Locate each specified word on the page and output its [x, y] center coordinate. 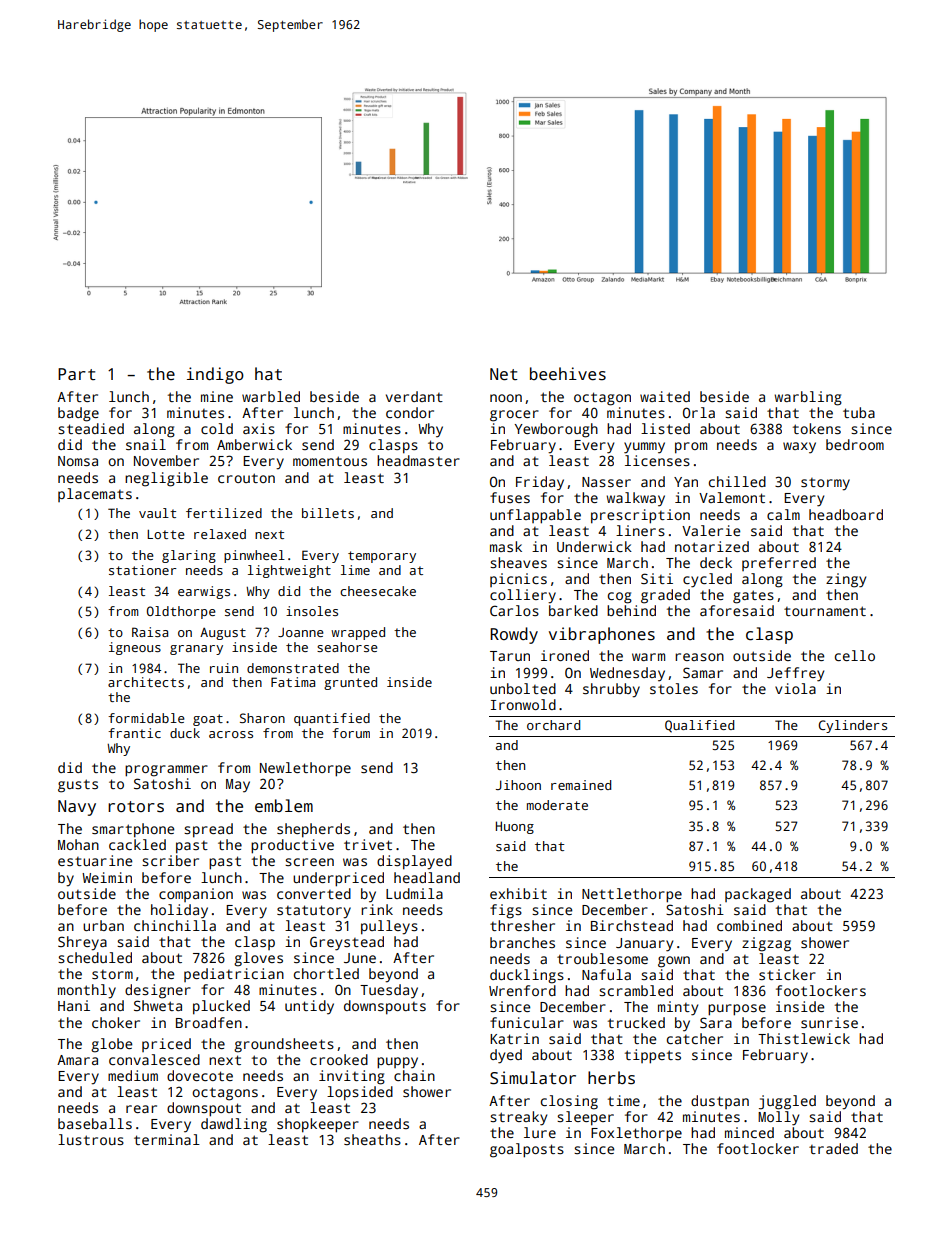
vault [157, 513]
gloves [258, 959]
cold [217, 428]
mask [506, 546]
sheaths [372, 1139]
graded [665, 596]
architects [146, 682]
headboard [846, 514]
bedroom [855, 444]
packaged [758, 895]
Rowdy [514, 635]
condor [410, 412]
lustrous [91, 1139]
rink [377, 909]
